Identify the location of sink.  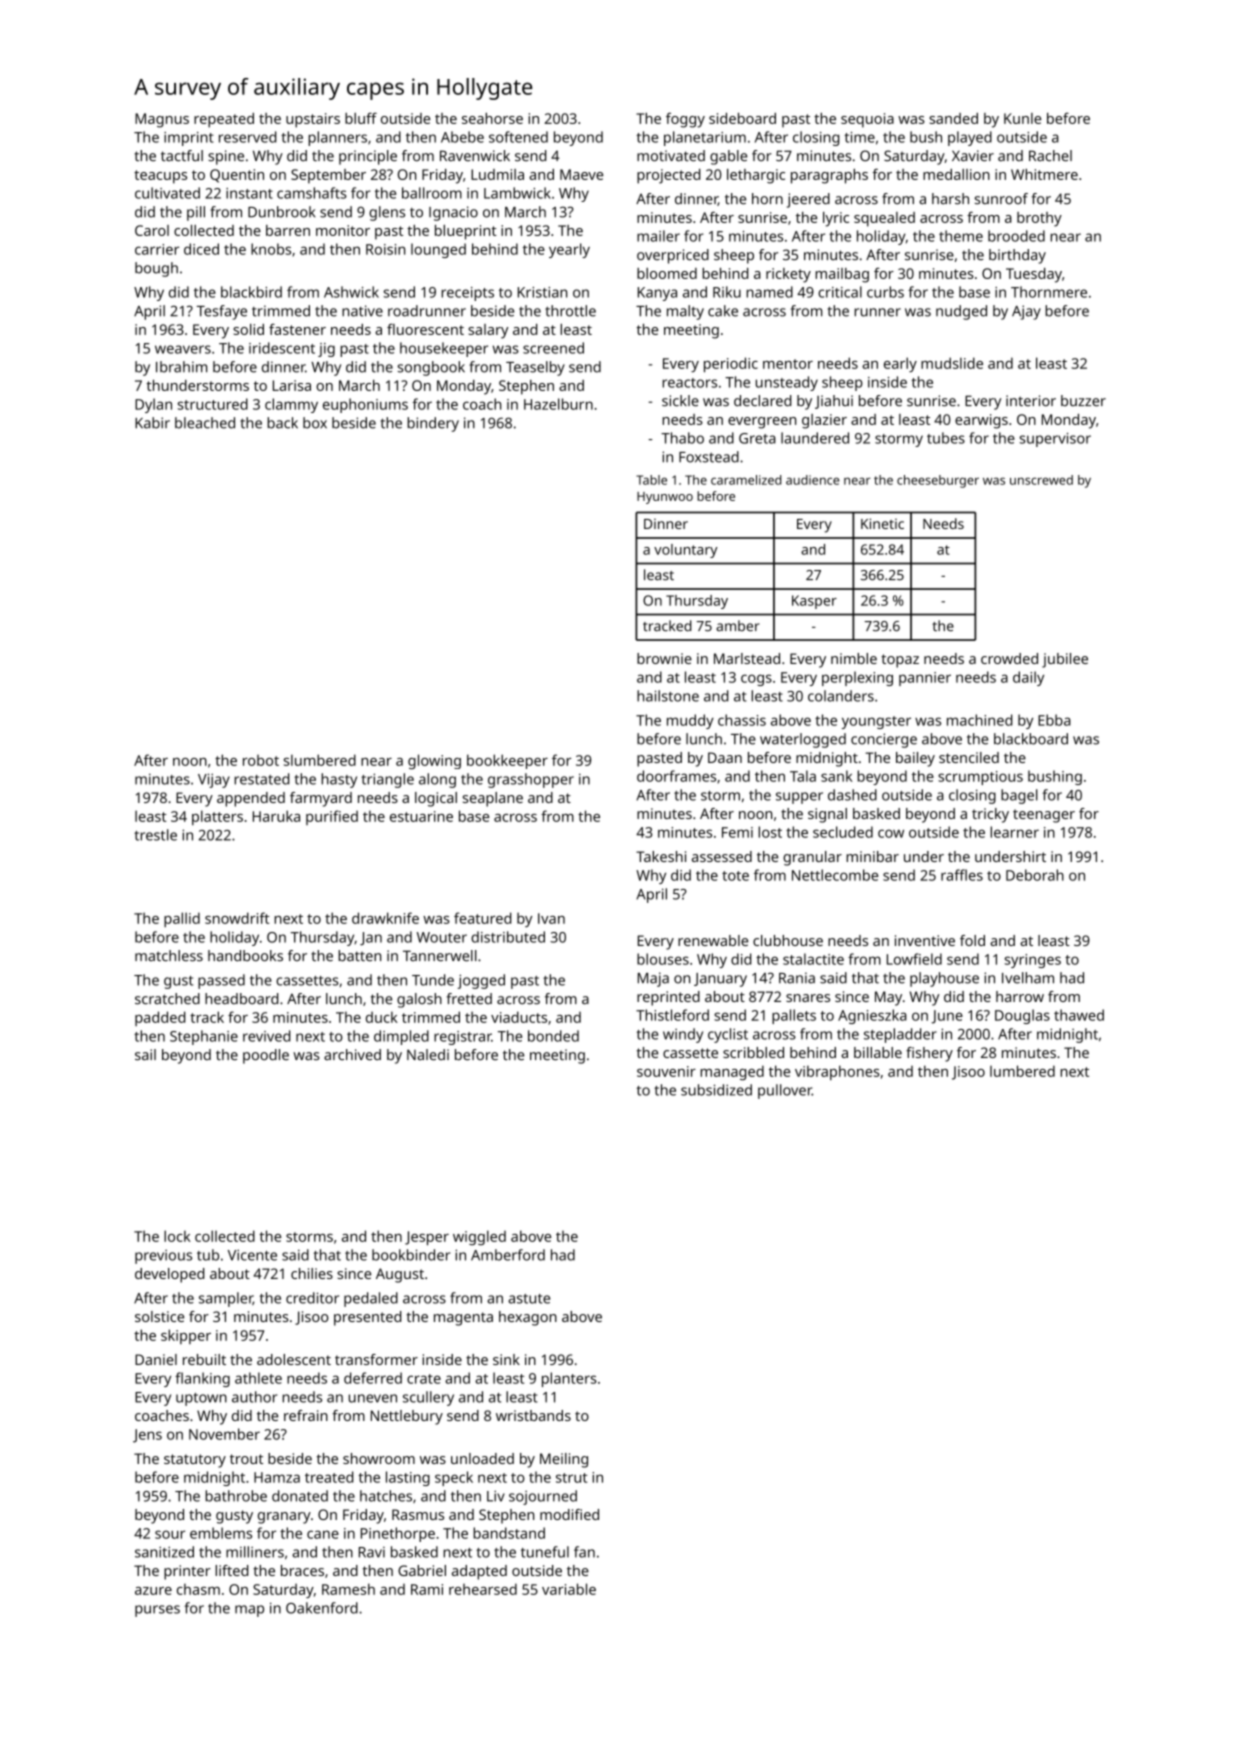
(506, 1359).
